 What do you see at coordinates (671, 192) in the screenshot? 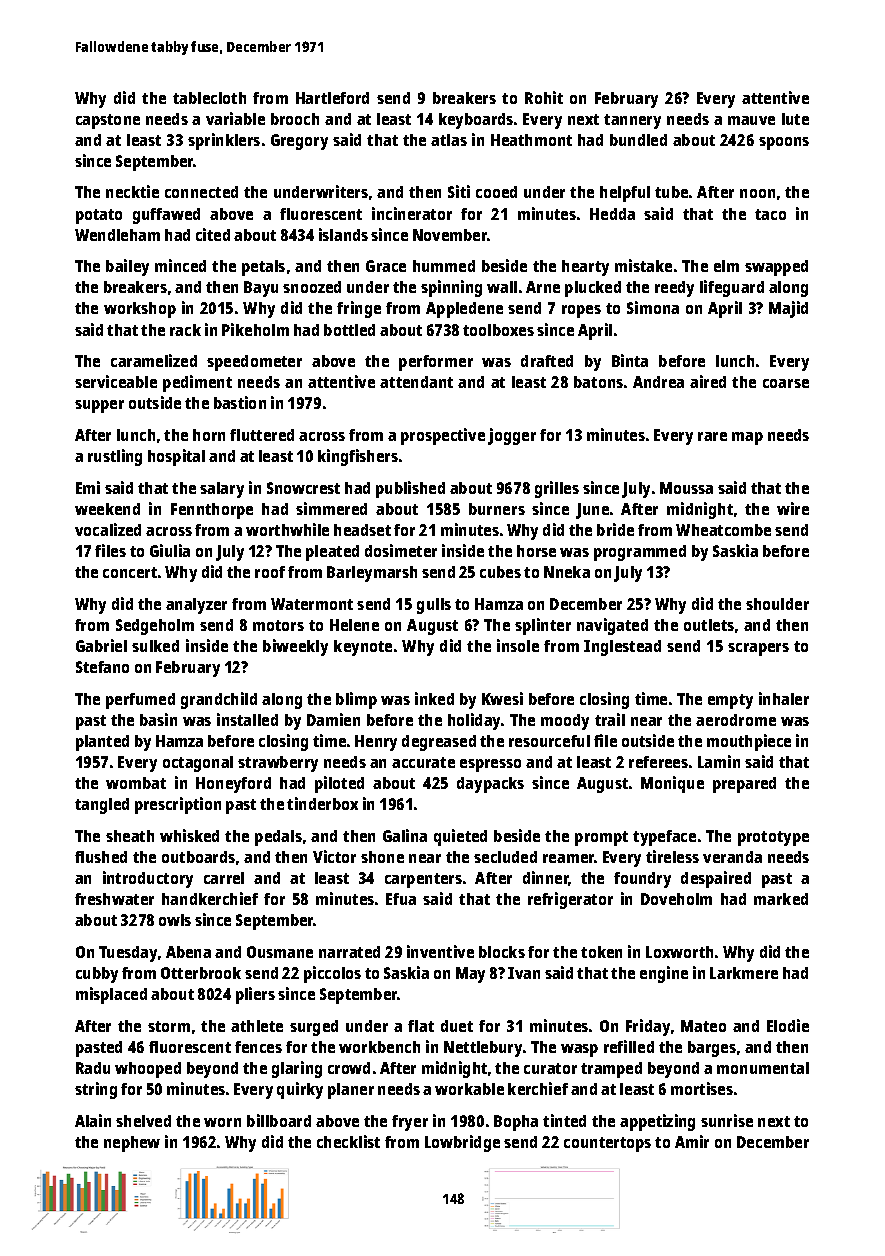
I see `tube` at bounding box center [671, 192].
